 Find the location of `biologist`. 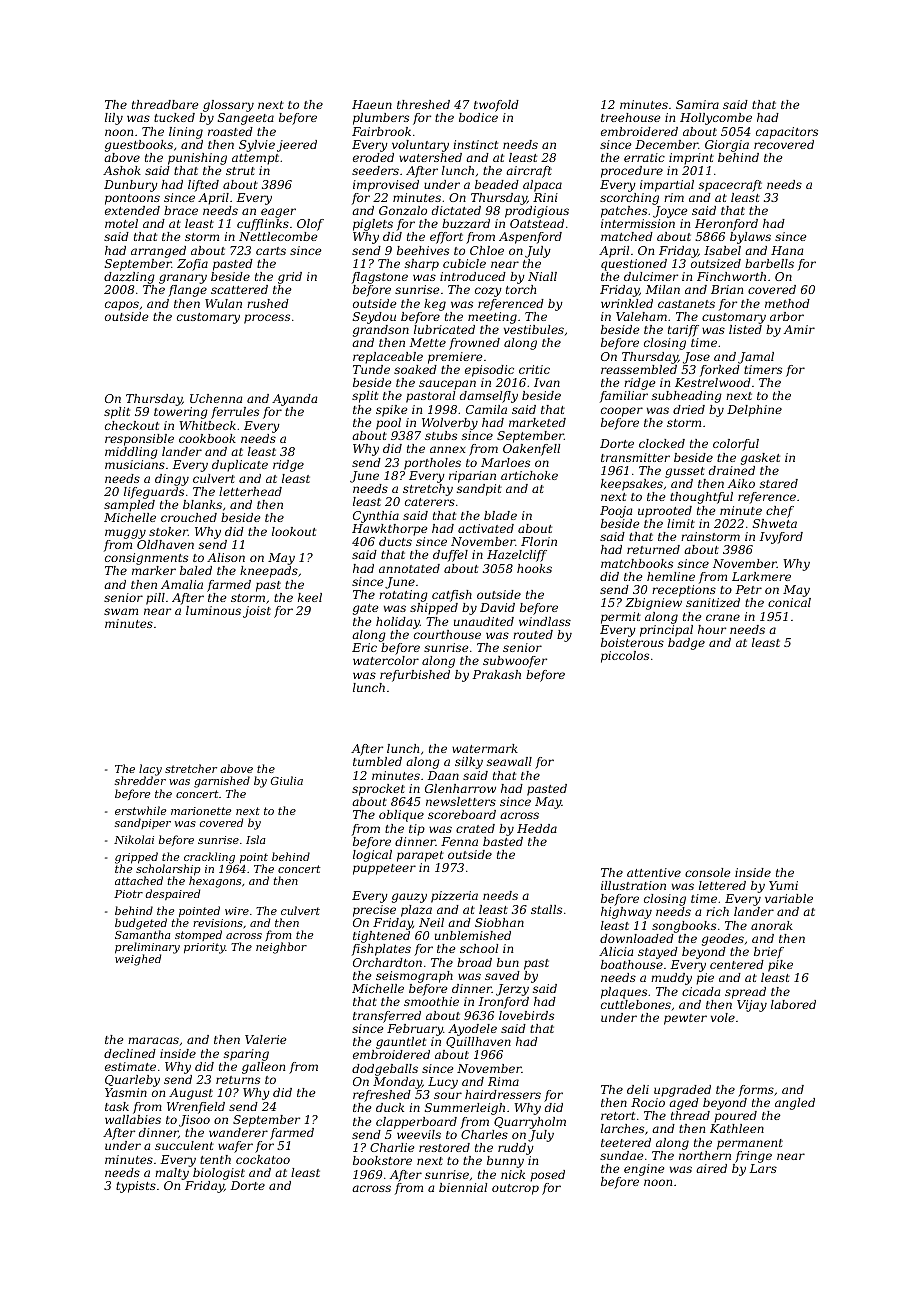

biologist is located at coordinates (219, 1174).
